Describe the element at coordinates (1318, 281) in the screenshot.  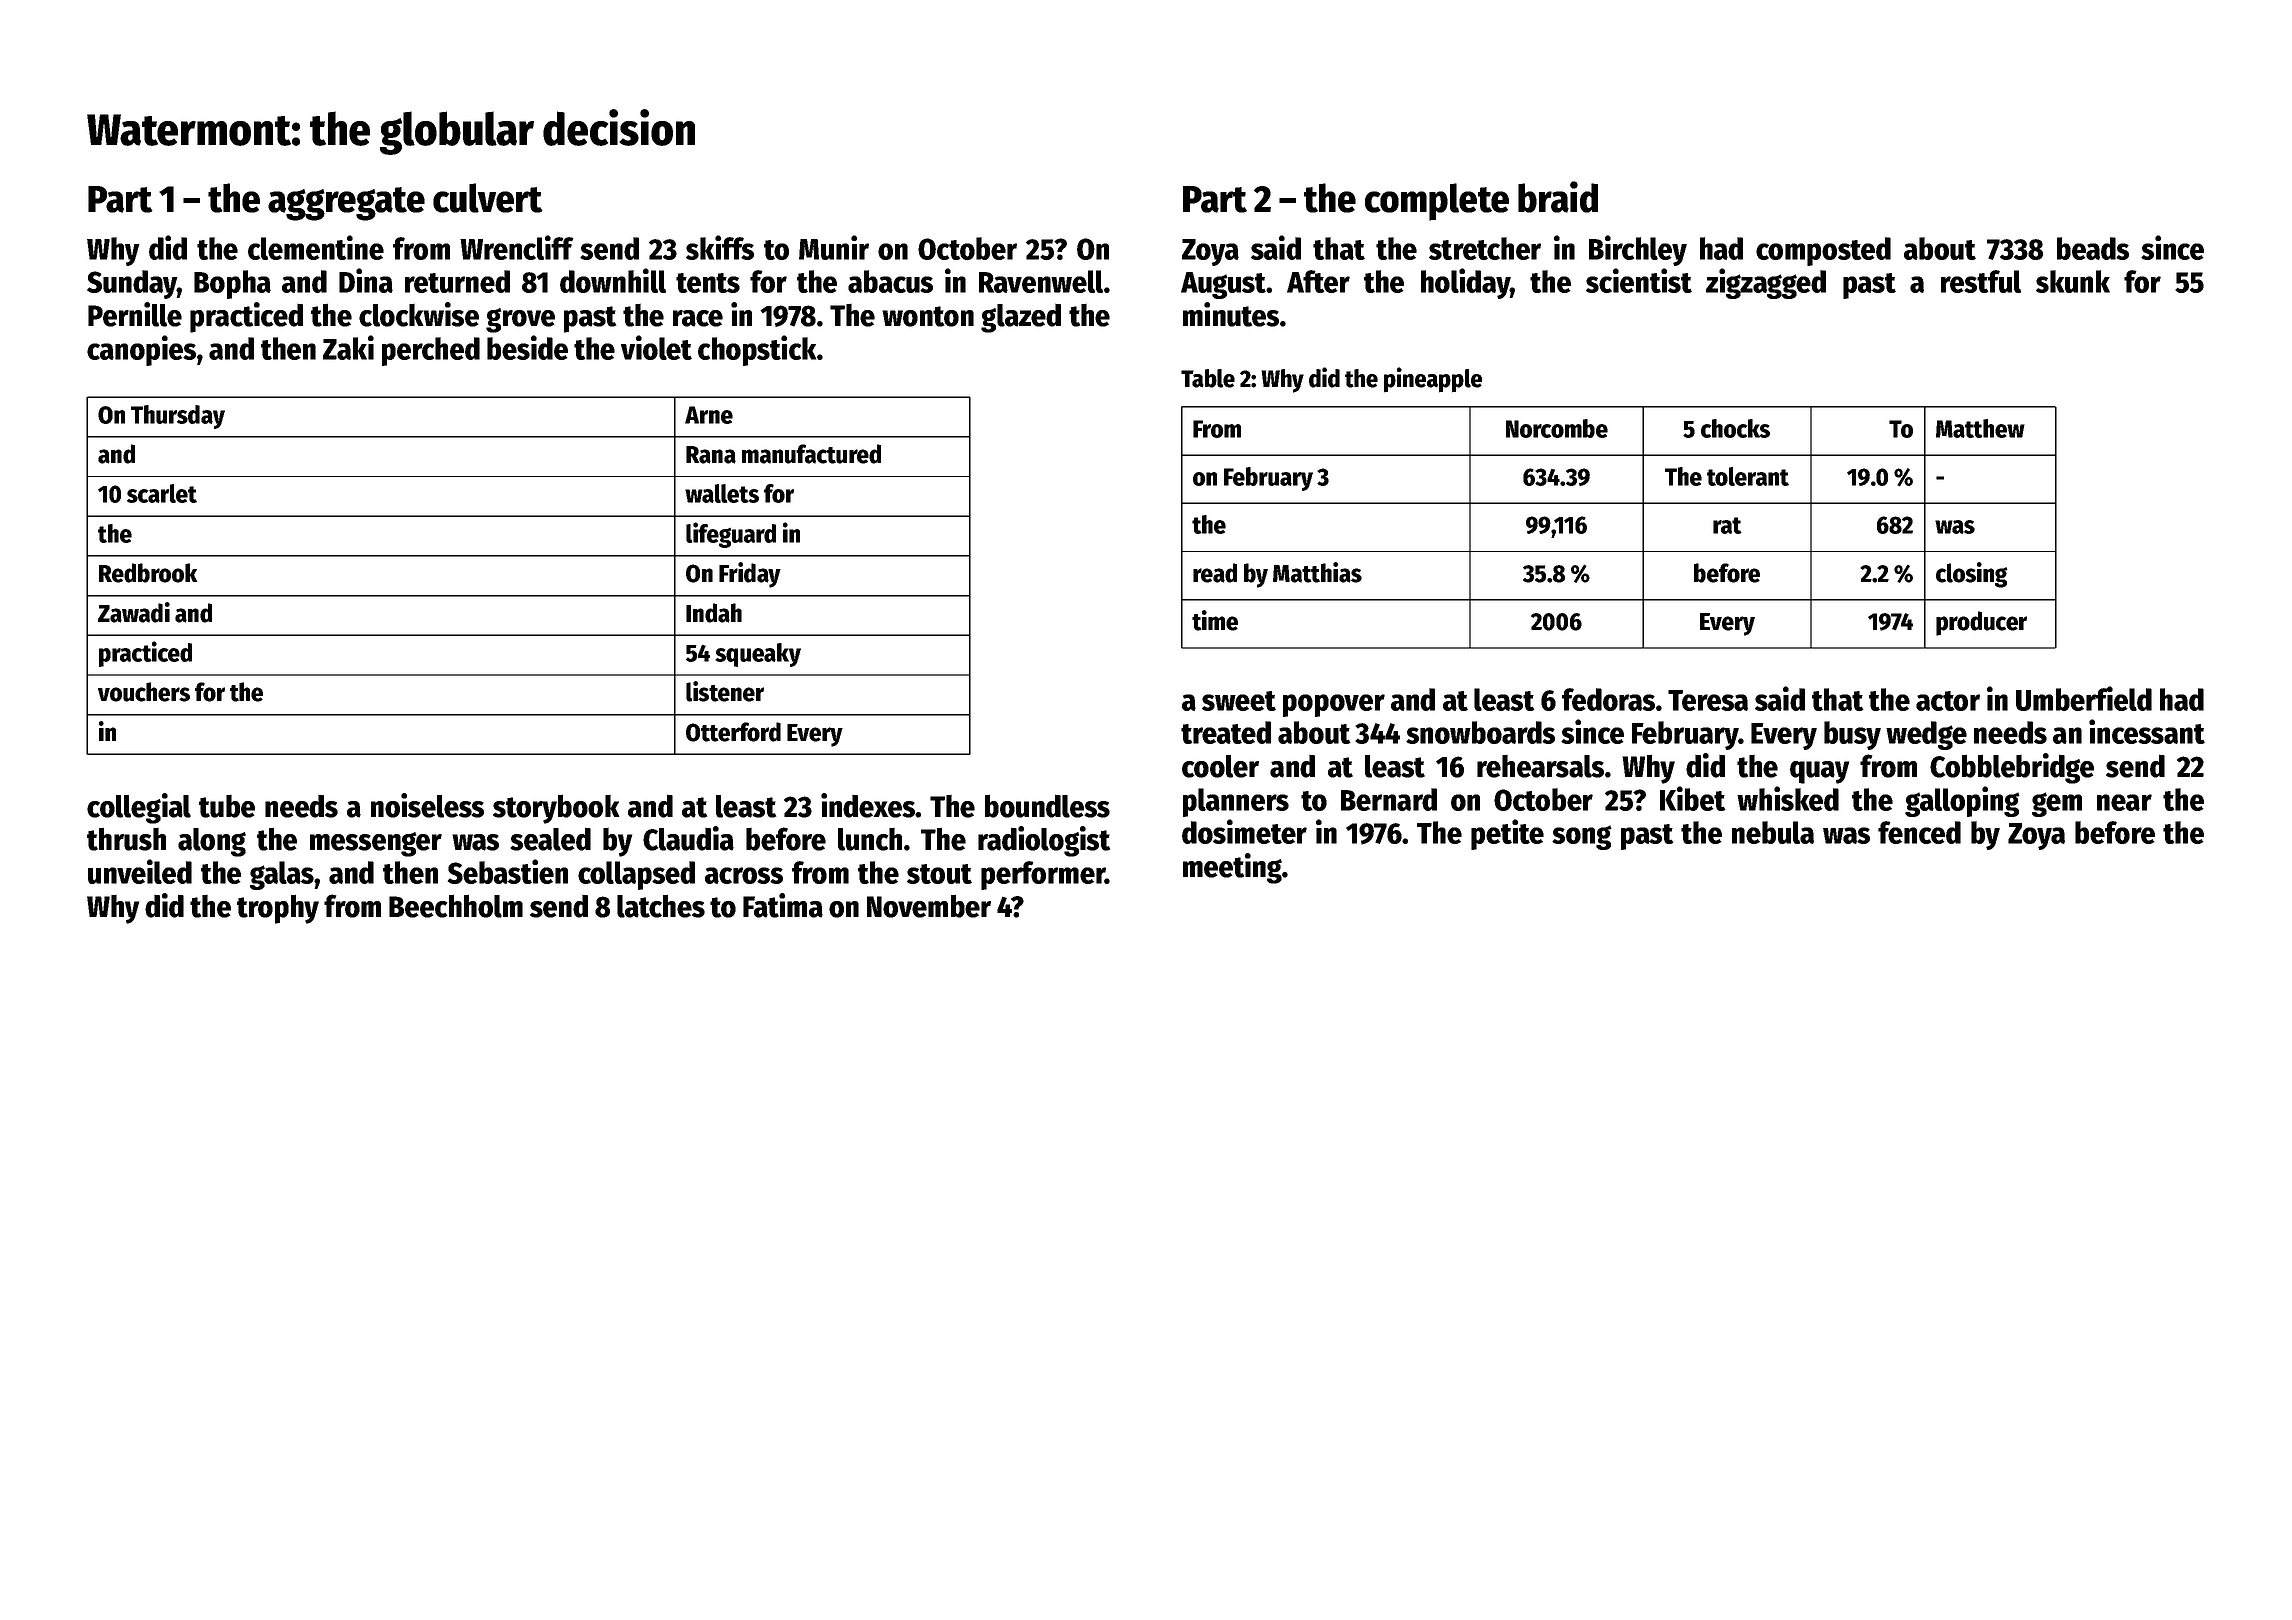
I see `After` at that location.
